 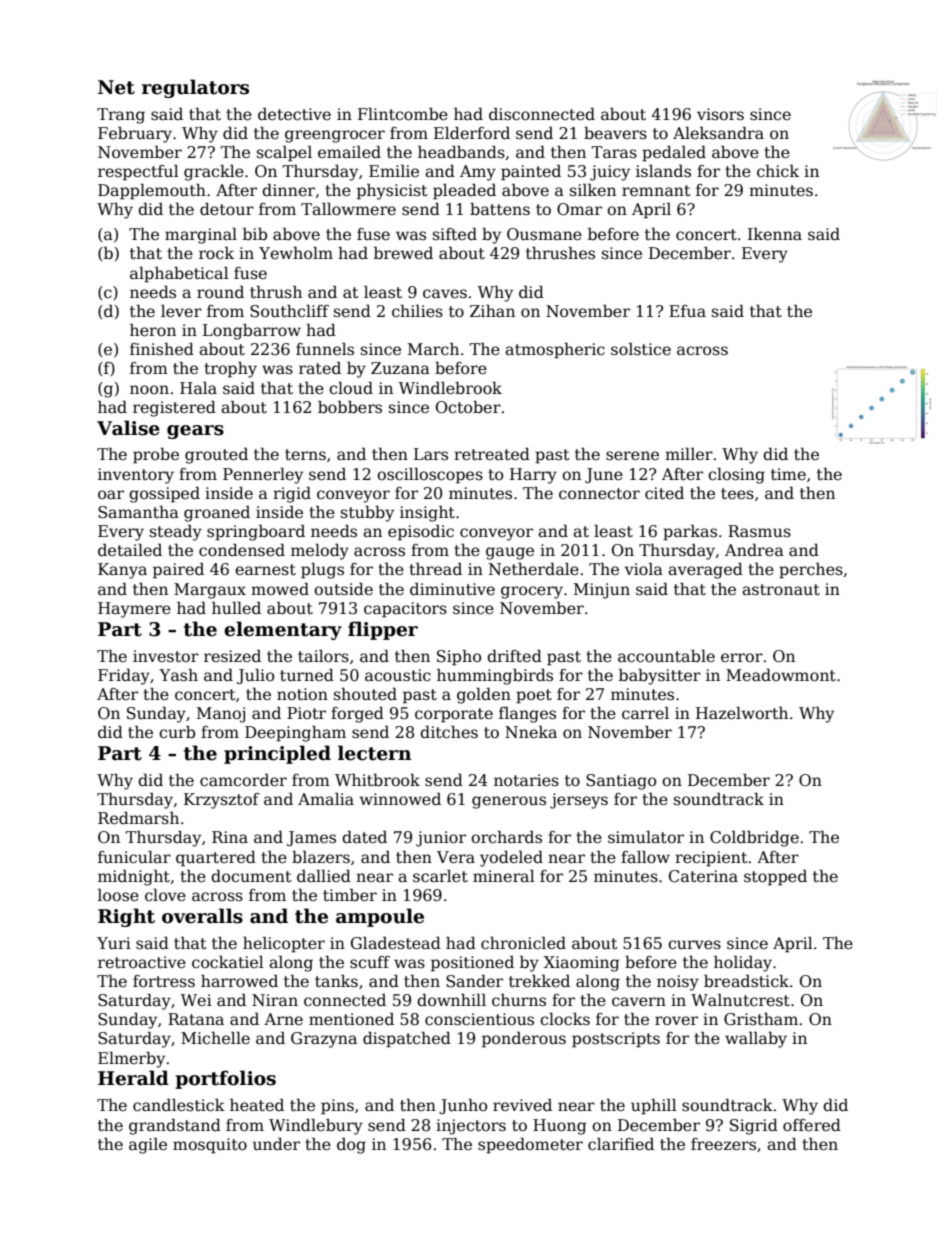 I want to click on outside, so click(x=343, y=589).
